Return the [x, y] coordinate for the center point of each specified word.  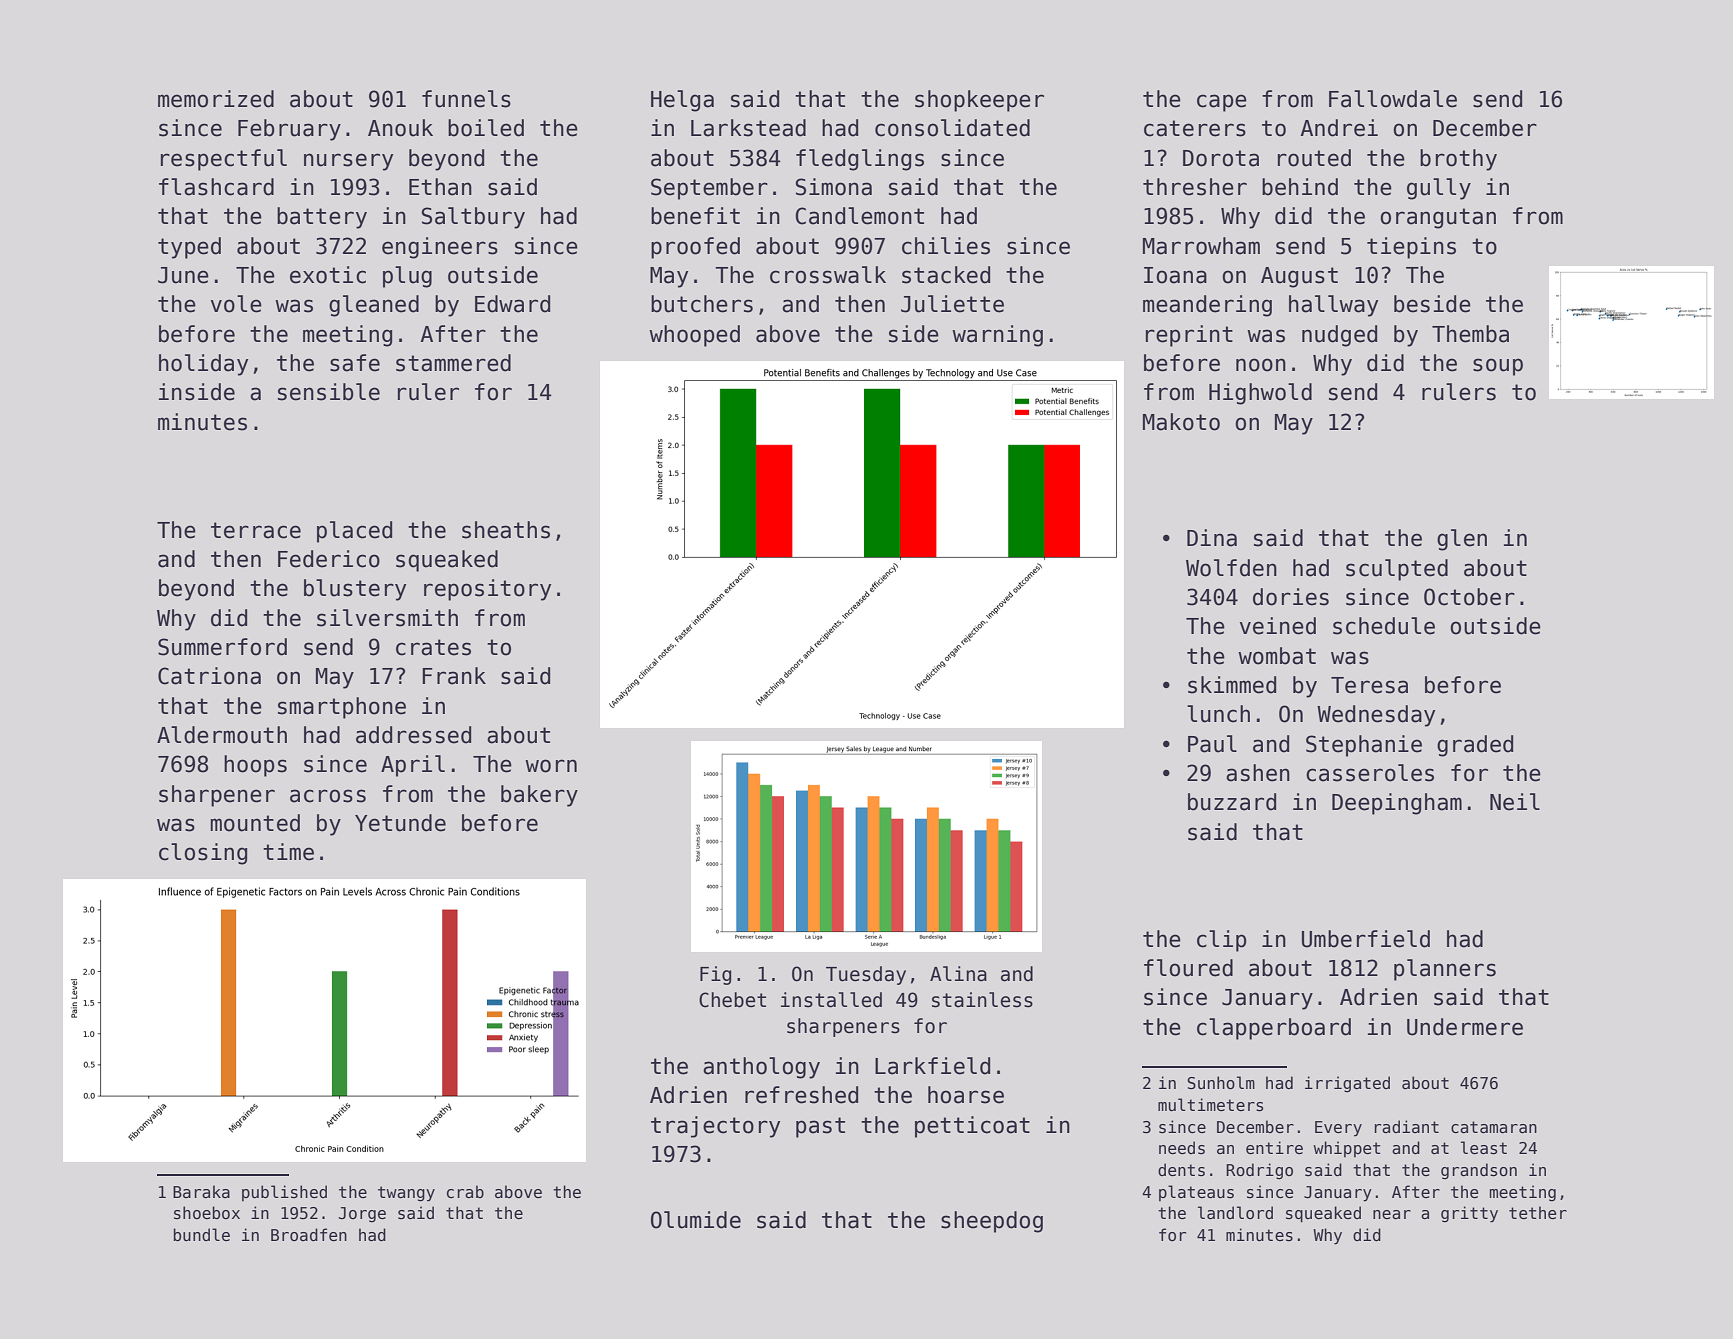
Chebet [732, 1000]
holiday [203, 365]
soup [1498, 367]
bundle [202, 1234]
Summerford [222, 647]
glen [1462, 540]
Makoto [1181, 422]
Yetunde [400, 823]
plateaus [1196, 1193]
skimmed [1232, 685]
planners [1445, 970]
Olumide [696, 1220]
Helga [682, 101]
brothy [1458, 160]
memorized [216, 99]
